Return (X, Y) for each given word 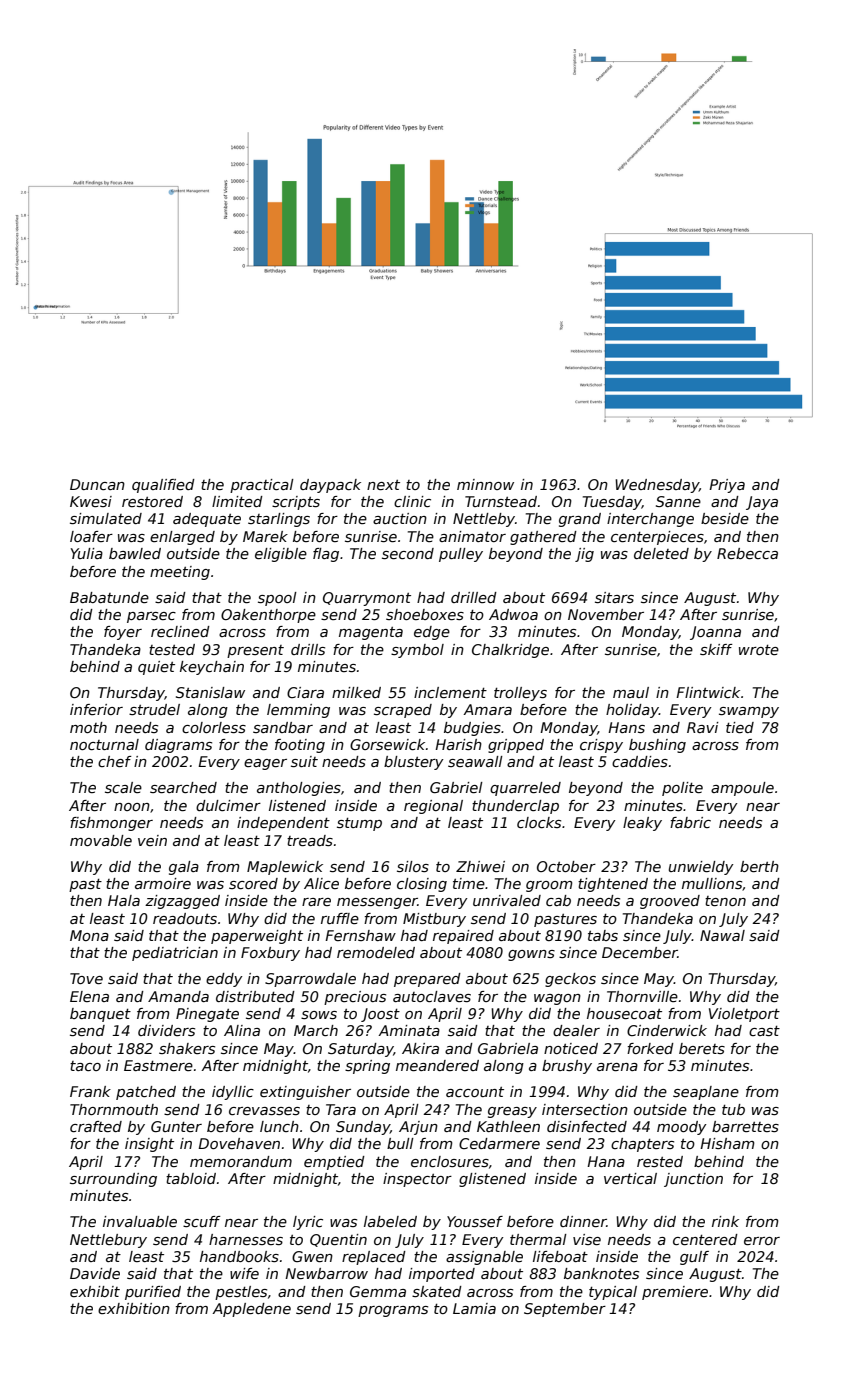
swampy (749, 712)
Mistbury (434, 920)
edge (432, 633)
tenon (725, 901)
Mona (89, 935)
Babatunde (109, 597)
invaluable (140, 1221)
